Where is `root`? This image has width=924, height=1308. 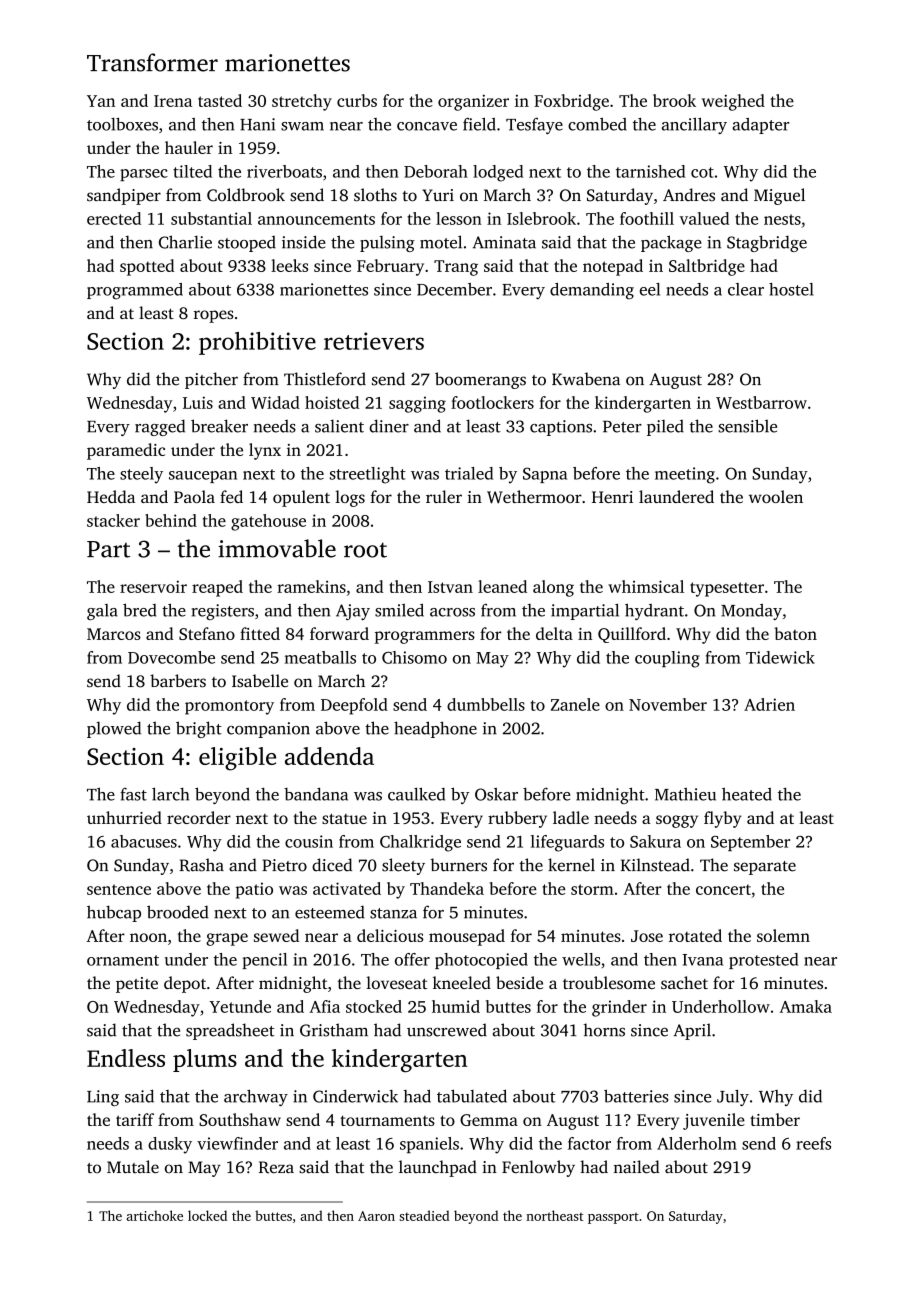
root is located at coordinates (365, 550).
